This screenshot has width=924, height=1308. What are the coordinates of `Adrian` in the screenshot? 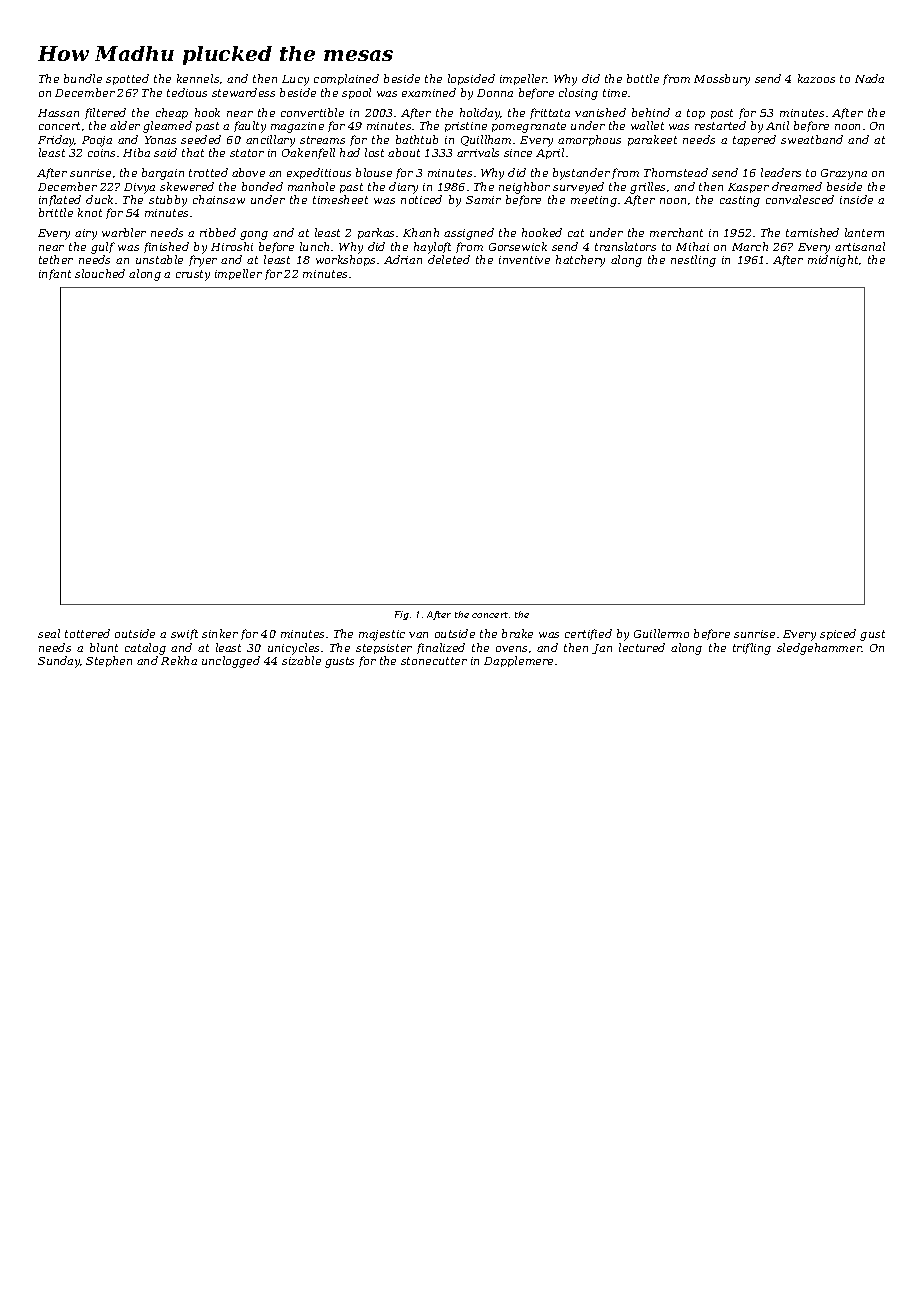 It's located at (403, 259).
